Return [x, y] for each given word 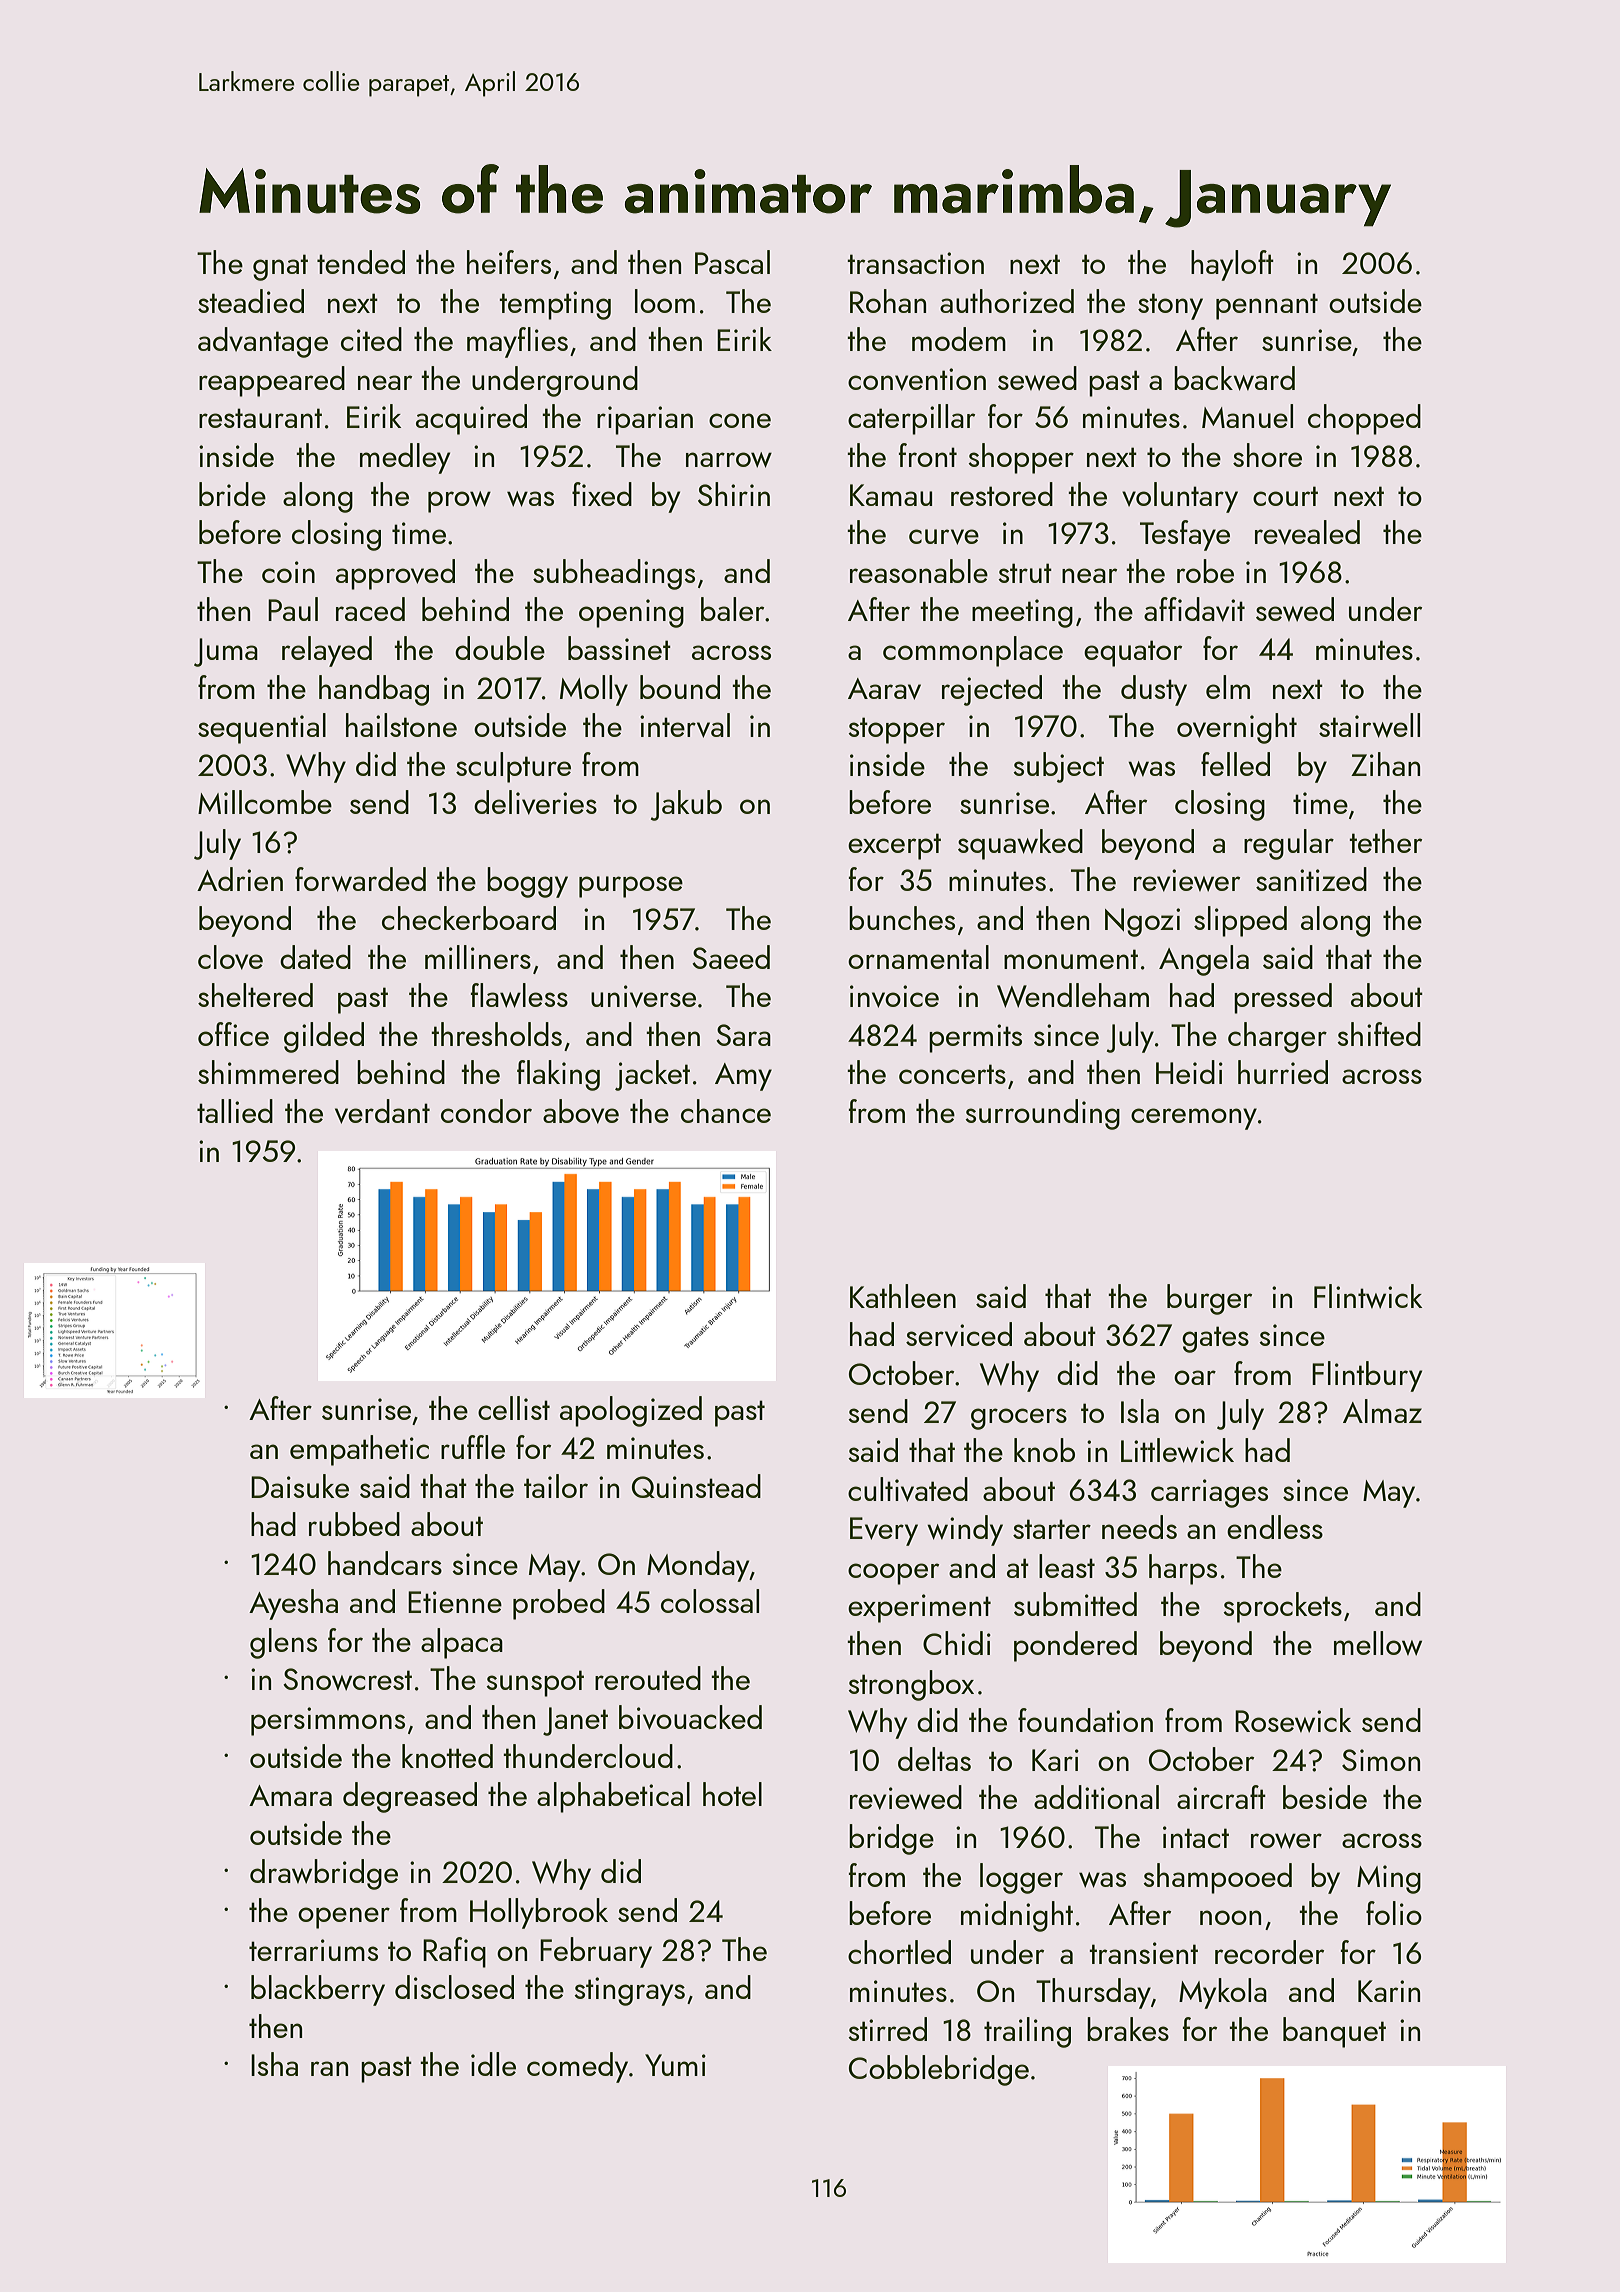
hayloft [1232, 265]
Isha [274, 2064]
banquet [1334, 2032]
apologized [631, 1411]
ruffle [473, 1447]
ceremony [1194, 1119]
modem [959, 339]
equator [1133, 653]
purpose [631, 887]
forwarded [360, 879]
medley [405, 458]
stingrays [629, 1991]
